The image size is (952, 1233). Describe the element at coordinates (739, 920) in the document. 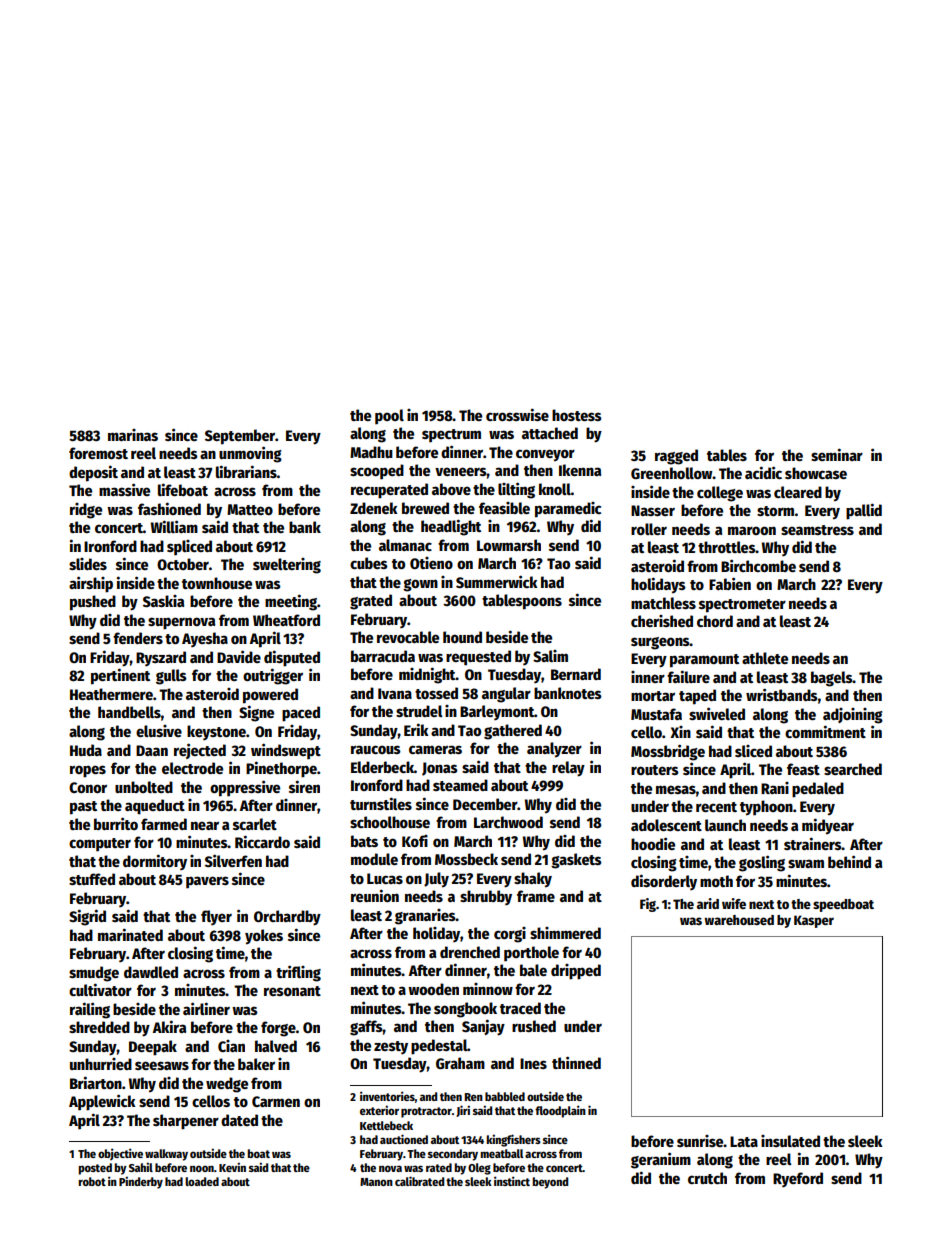

I see `warehoused` at that location.
